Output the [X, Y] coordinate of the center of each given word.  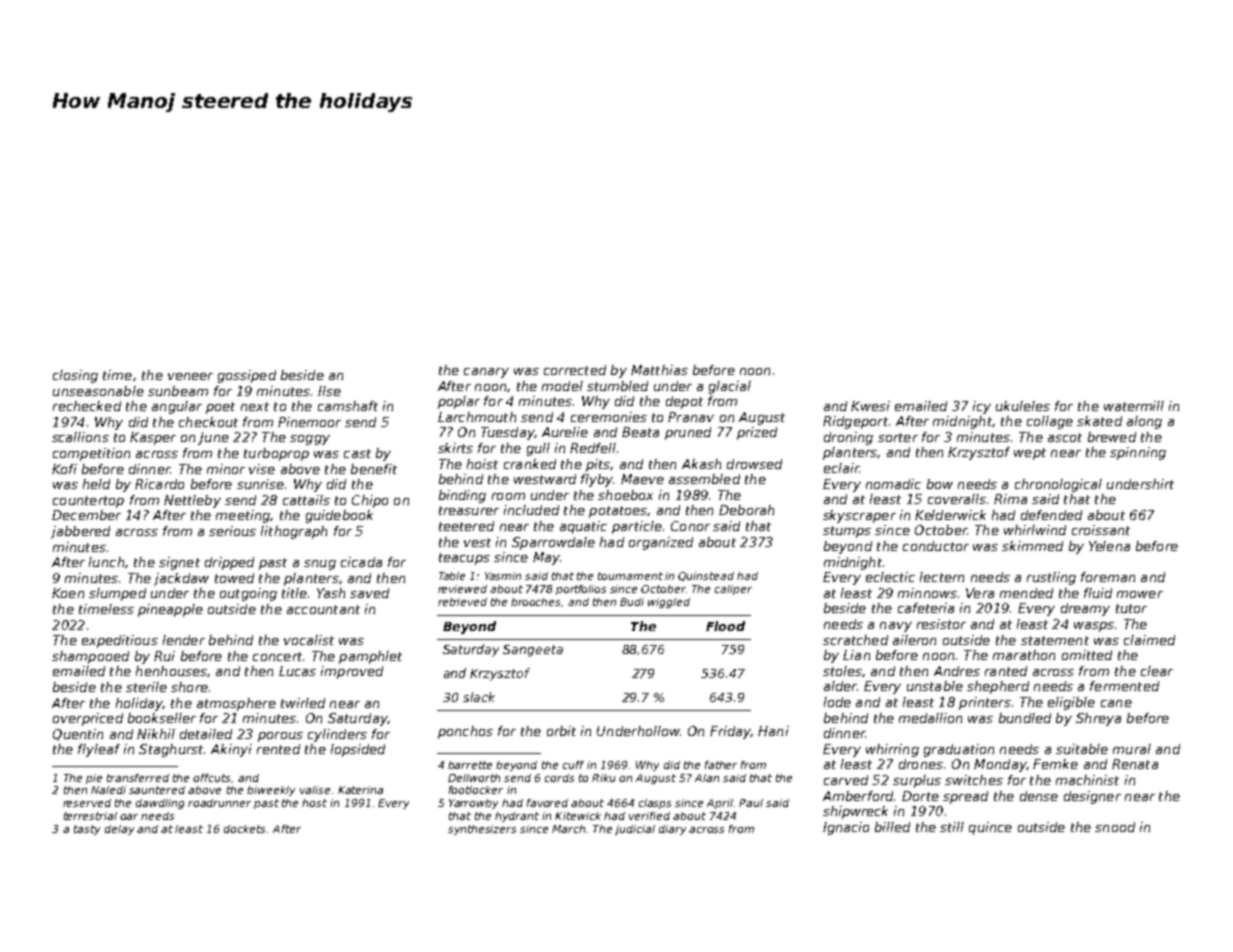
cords [559, 778]
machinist [1087, 780]
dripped [229, 563]
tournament [630, 576]
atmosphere [236, 704]
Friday [730, 732]
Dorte [920, 796]
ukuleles [1023, 406]
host [314, 803]
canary [486, 373]
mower [1140, 594]
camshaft [348, 406]
